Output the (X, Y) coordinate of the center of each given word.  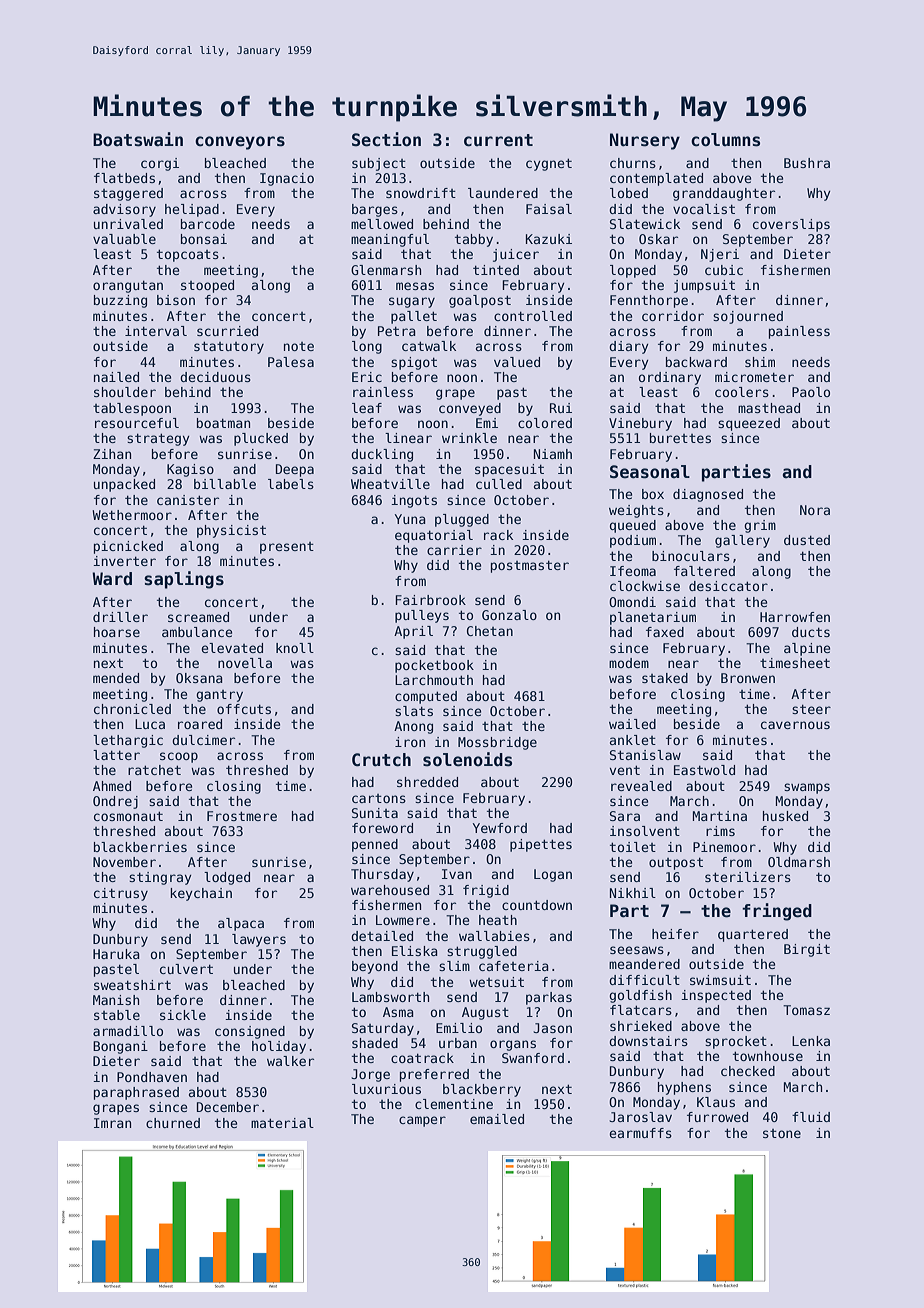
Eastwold (704, 770)
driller (120, 617)
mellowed (382, 224)
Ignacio (287, 179)
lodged (227, 878)
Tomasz (806, 1010)
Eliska (415, 951)
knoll (295, 648)
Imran (112, 1123)
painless (799, 332)
